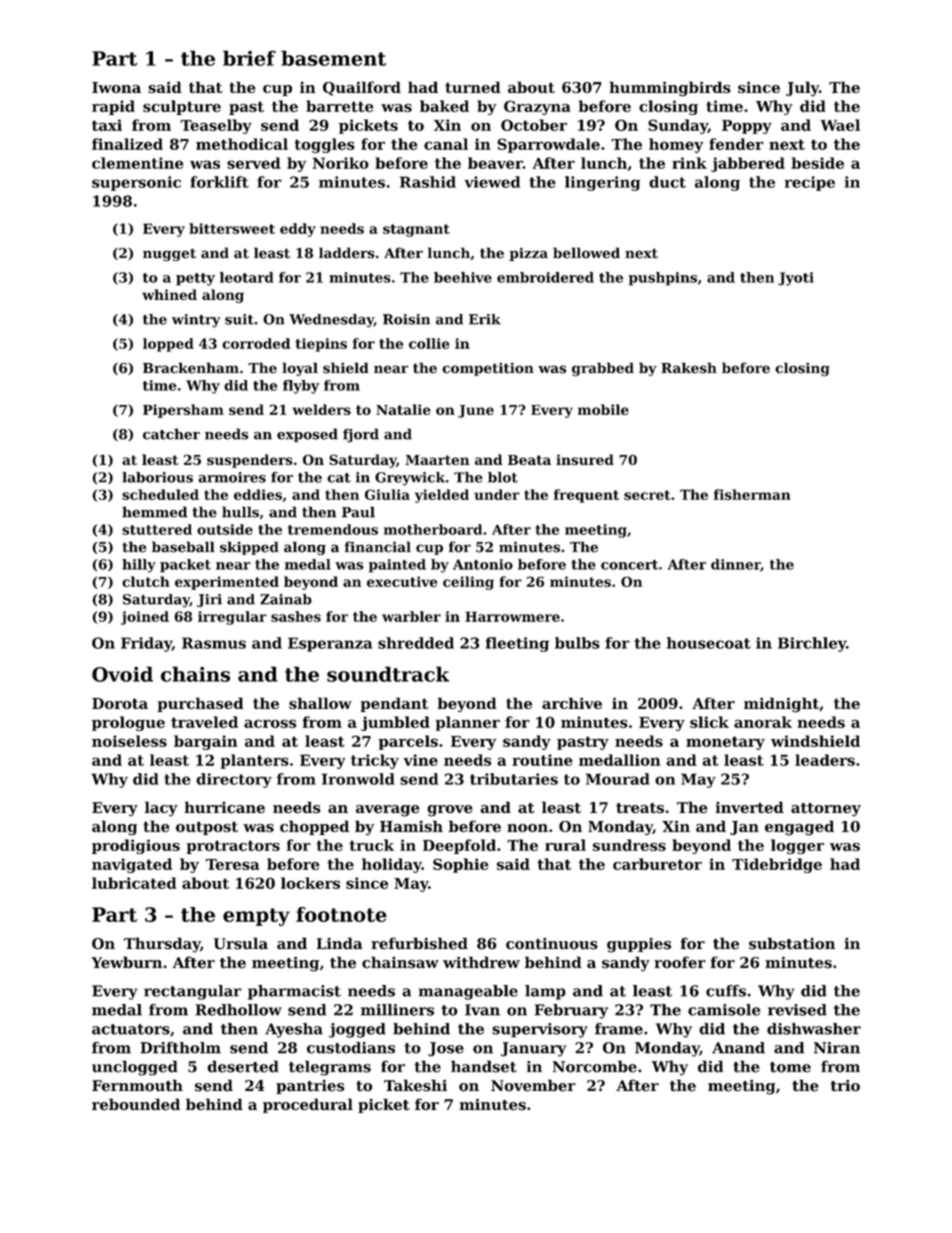  What do you see at coordinates (250, 461) in the screenshot?
I see `suspenders` at bounding box center [250, 461].
